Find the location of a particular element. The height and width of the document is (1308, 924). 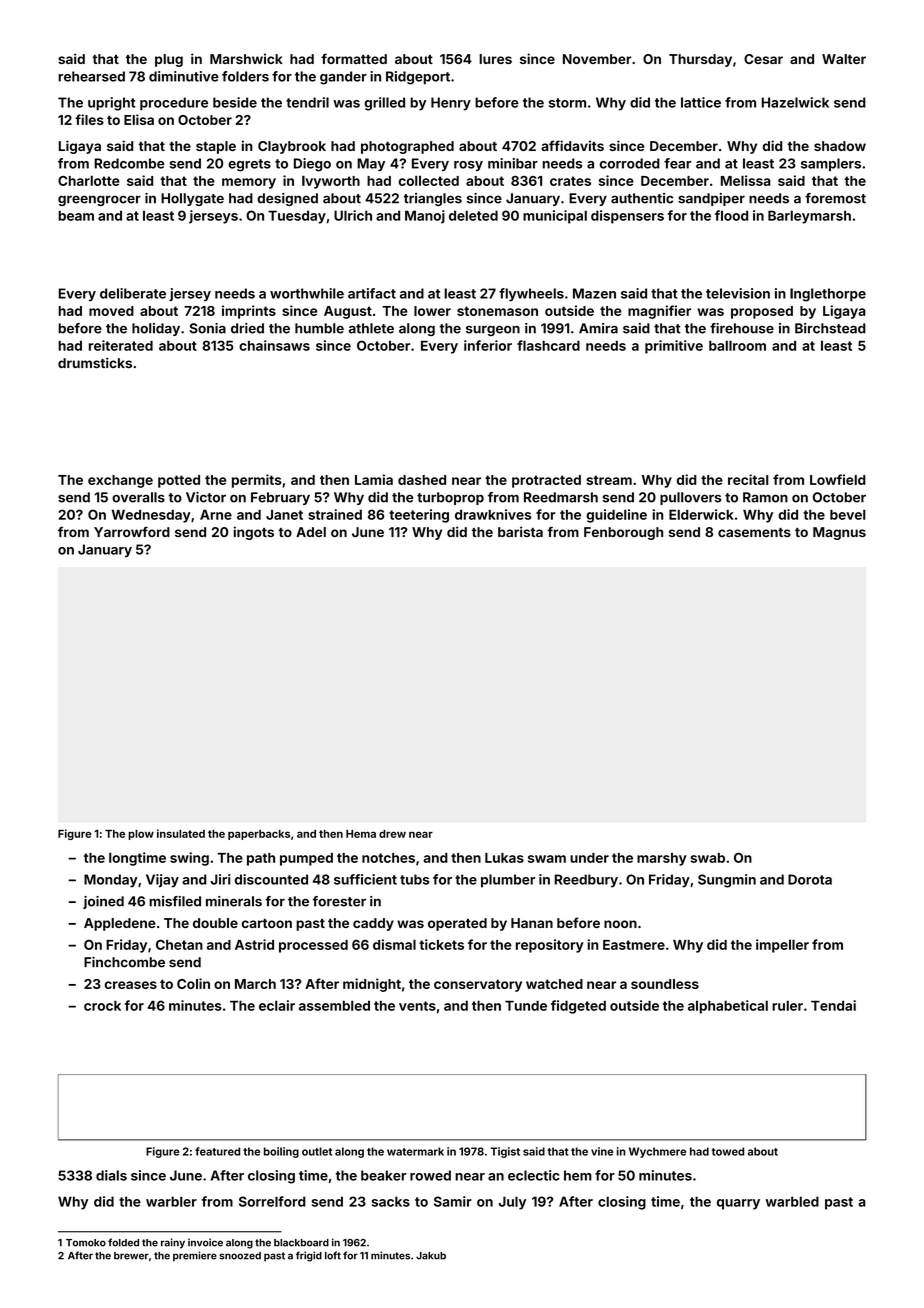

dried is located at coordinates (247, 328).
